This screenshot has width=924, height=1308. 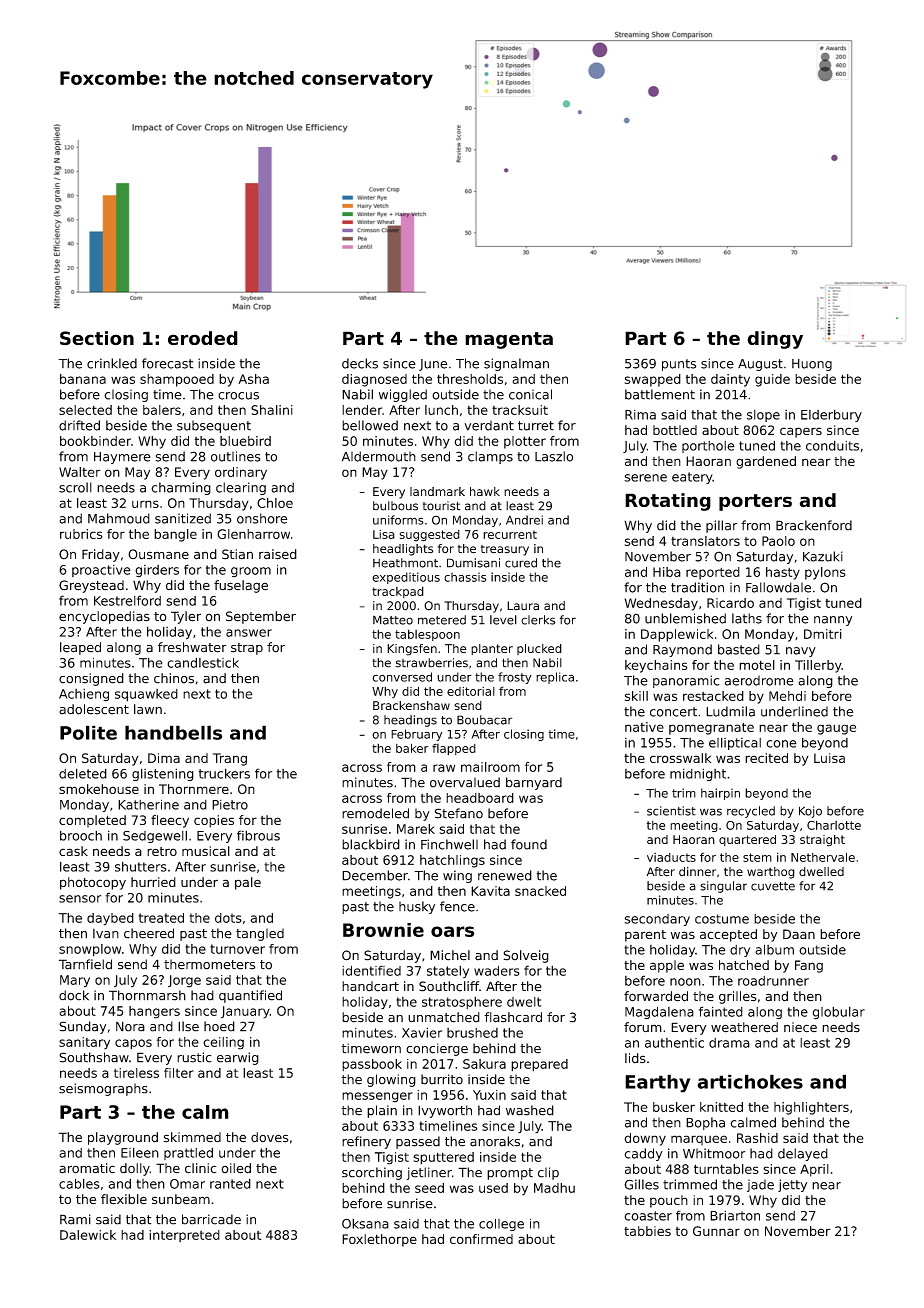 I want to click on found, so click(x=529, y=844).
